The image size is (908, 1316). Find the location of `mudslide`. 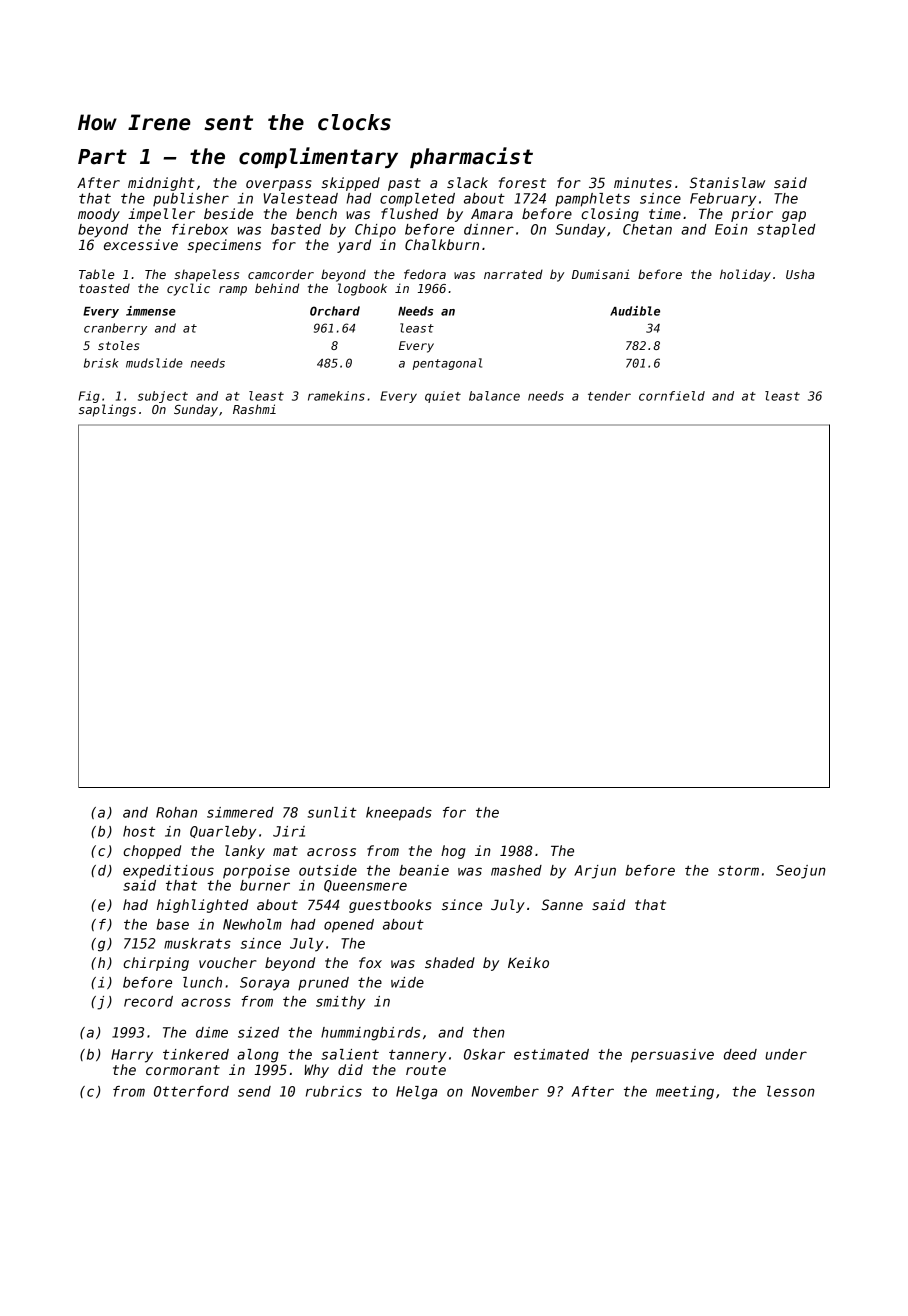

mudslide is located at coordinates (154, 363).
